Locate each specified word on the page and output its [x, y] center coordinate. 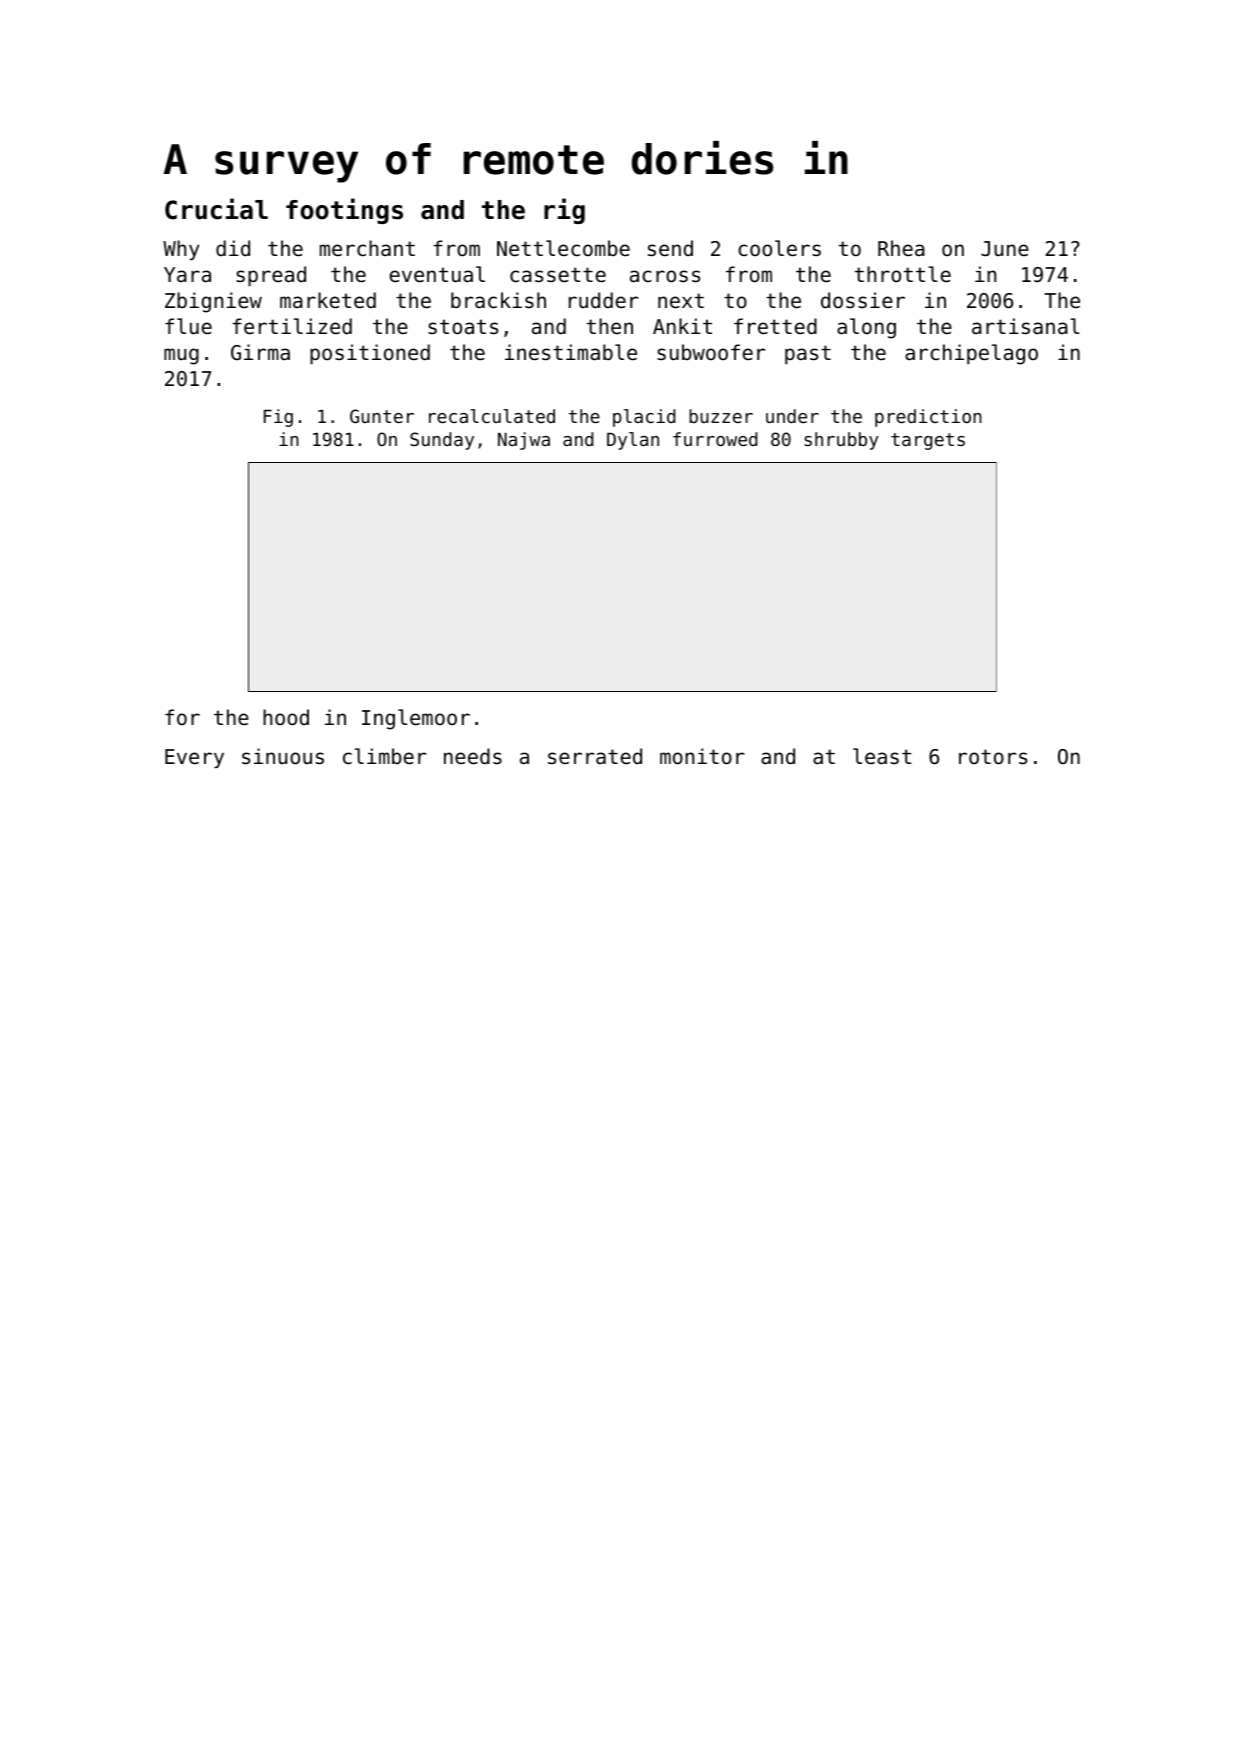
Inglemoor [416, 719]
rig [564, 211]
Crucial [216, 209]
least [882, 756]
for [182, 717]
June [1005, 249]
